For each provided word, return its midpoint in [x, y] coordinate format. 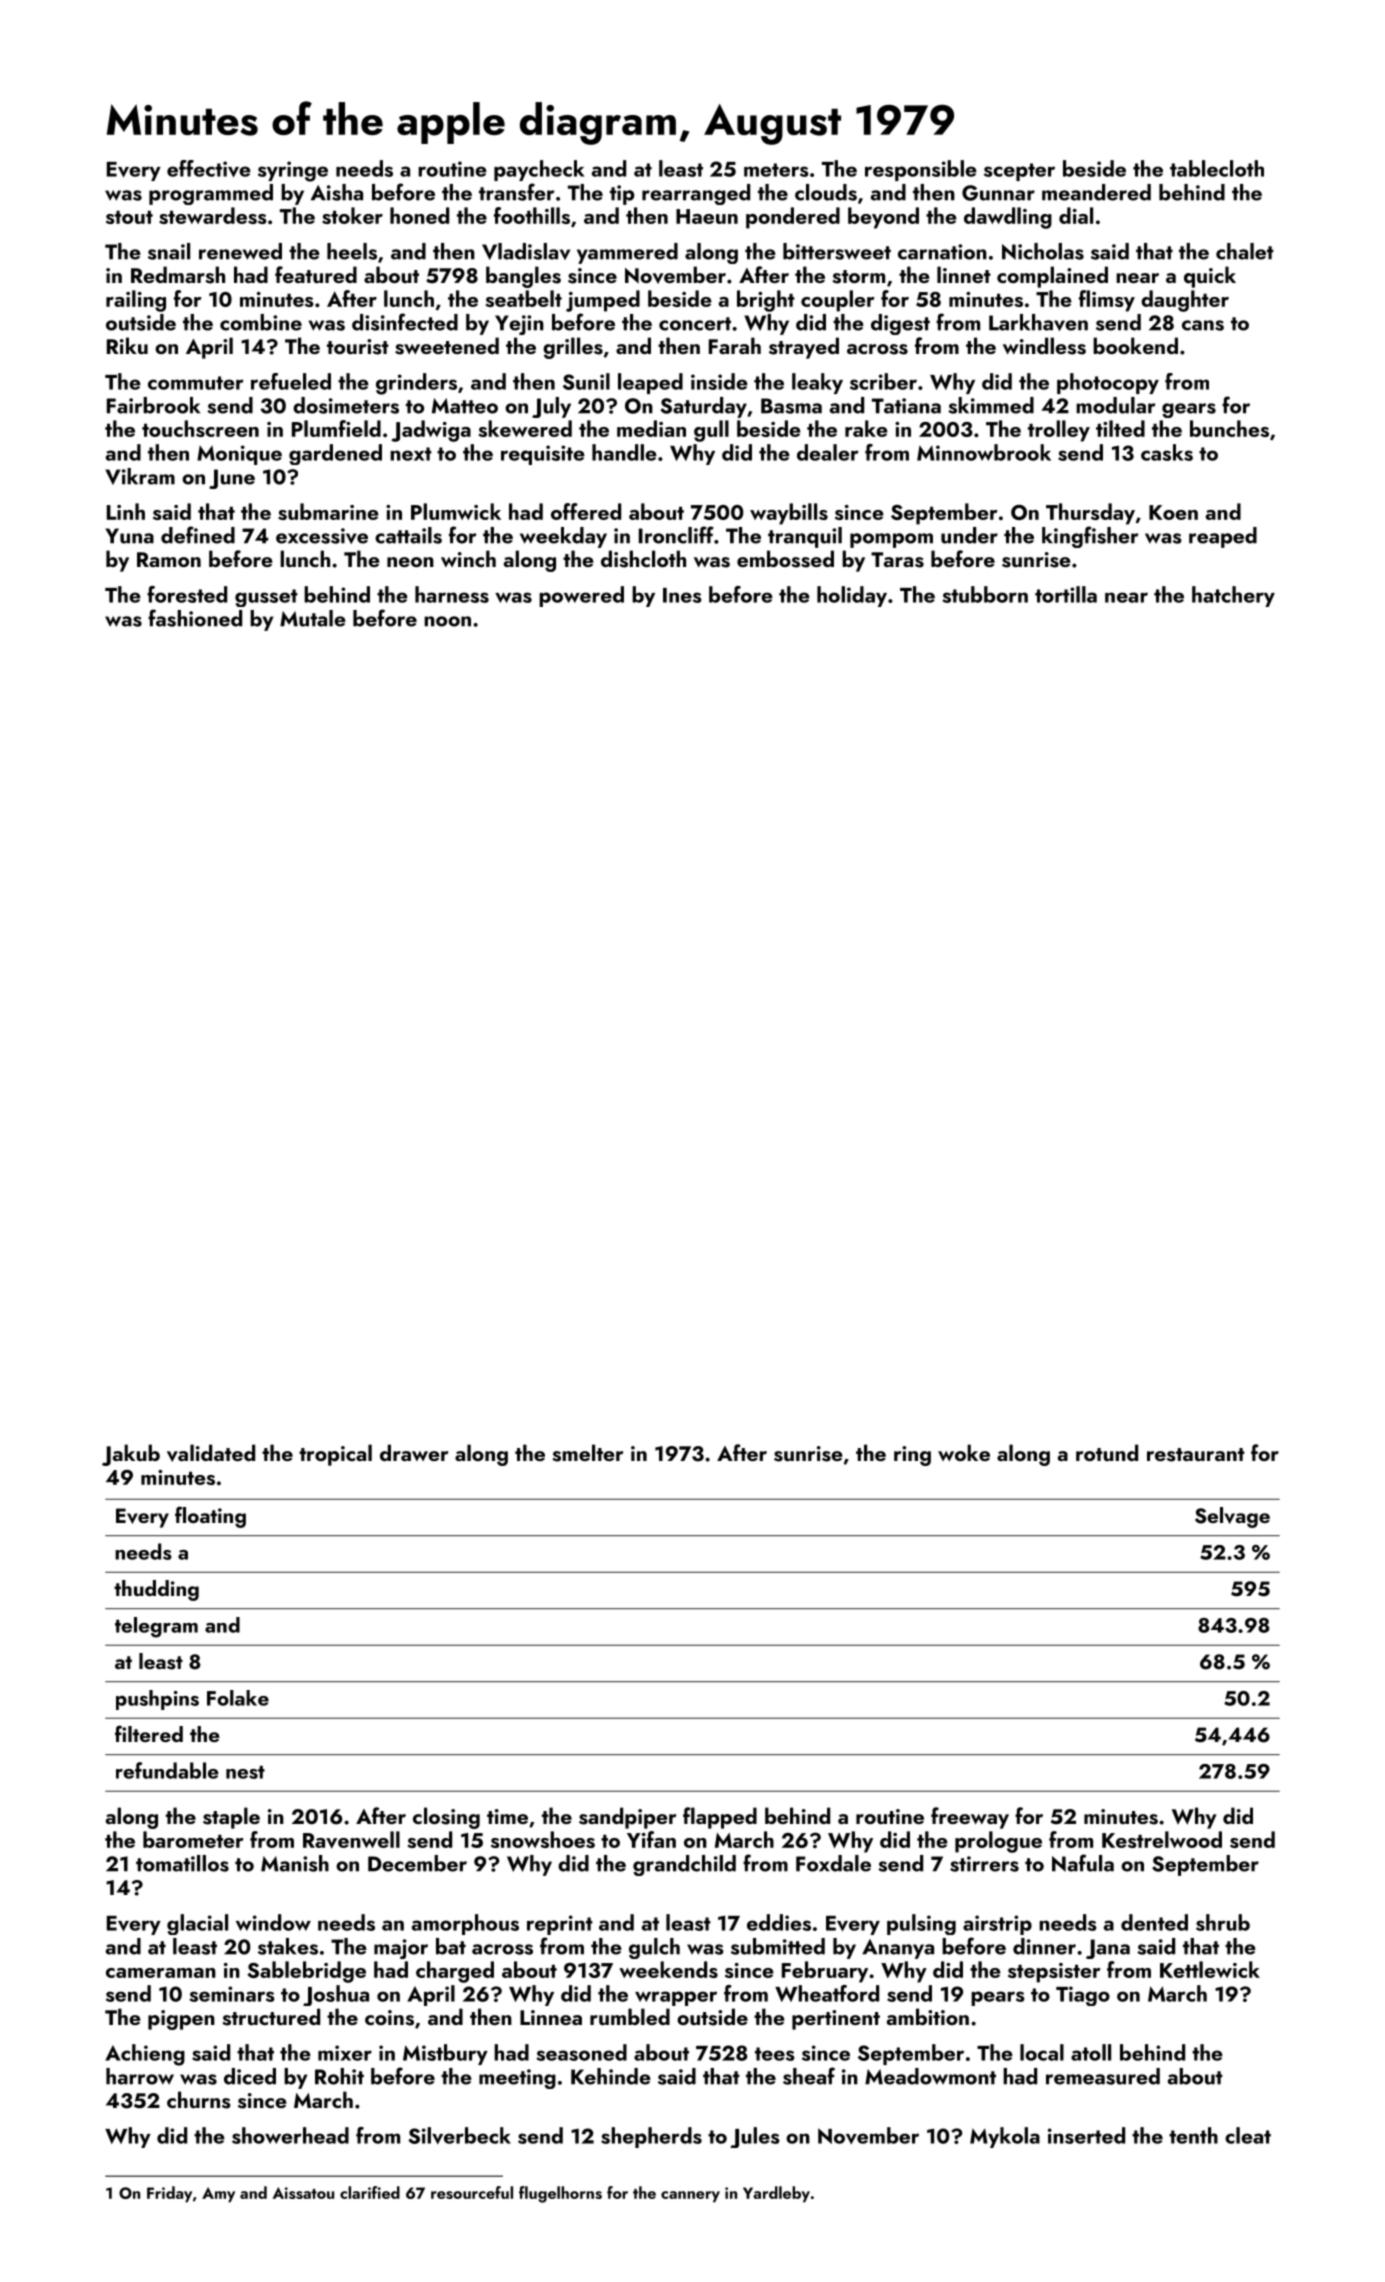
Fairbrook [153, 405]
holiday [852, 596]
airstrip [997, 1925]
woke [964, 1452]
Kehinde [611, 2076]
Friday [169, 2194]
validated [211, 1453]
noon [447, 621]
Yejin [519, 325]
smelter [587, 1453]
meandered [1096, 192]
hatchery [1233, 596]
